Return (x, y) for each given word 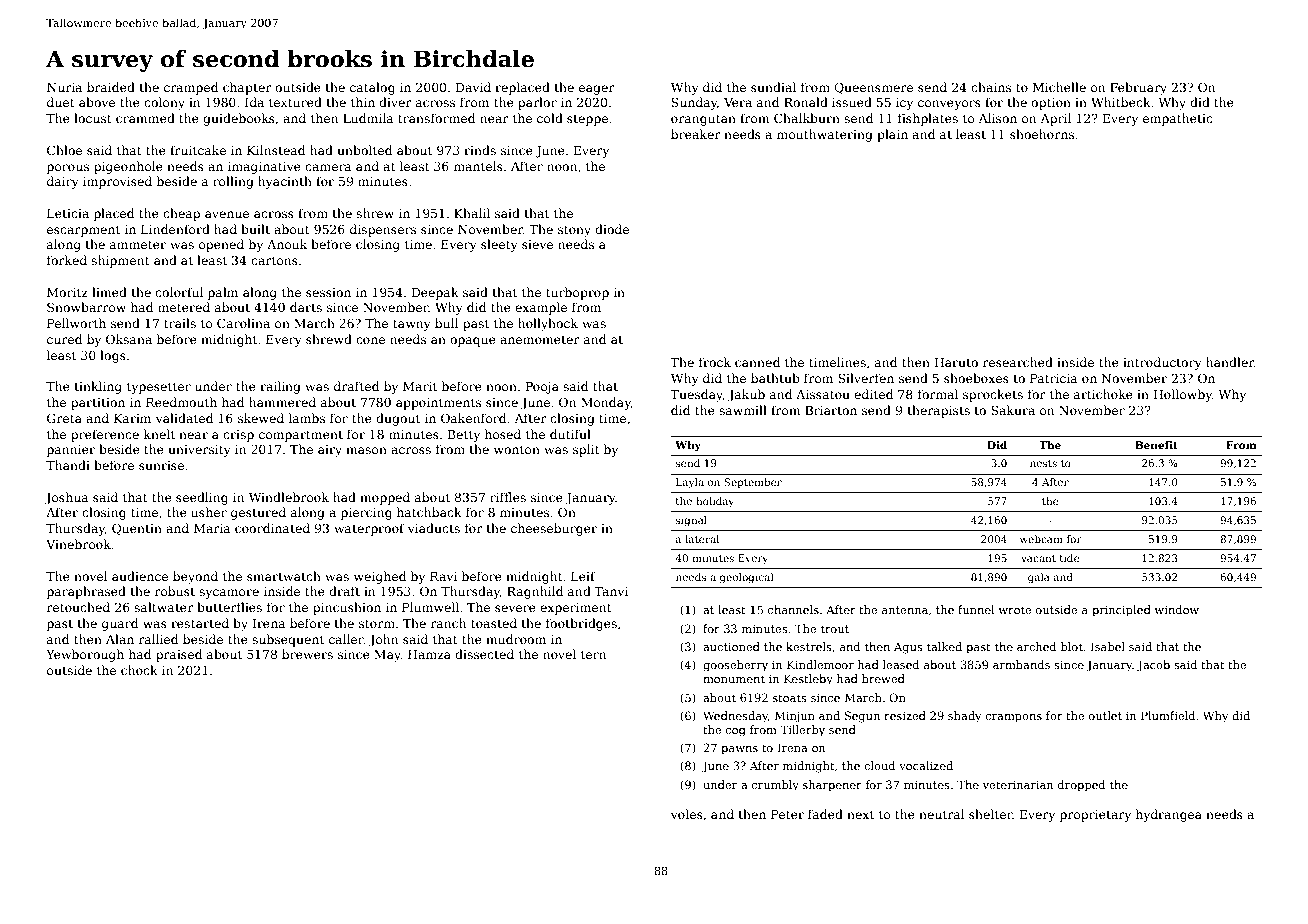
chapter (247, 88)
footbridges (581, 624)
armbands (1021, 664)
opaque (473, 342)
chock (139, 670)
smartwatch (284, 576)
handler (1230, 362)
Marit (420, 386)
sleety (499, 245)
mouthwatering (825, 135)
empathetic (1178, 119)
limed (109, 292)
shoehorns (1042, 134)
